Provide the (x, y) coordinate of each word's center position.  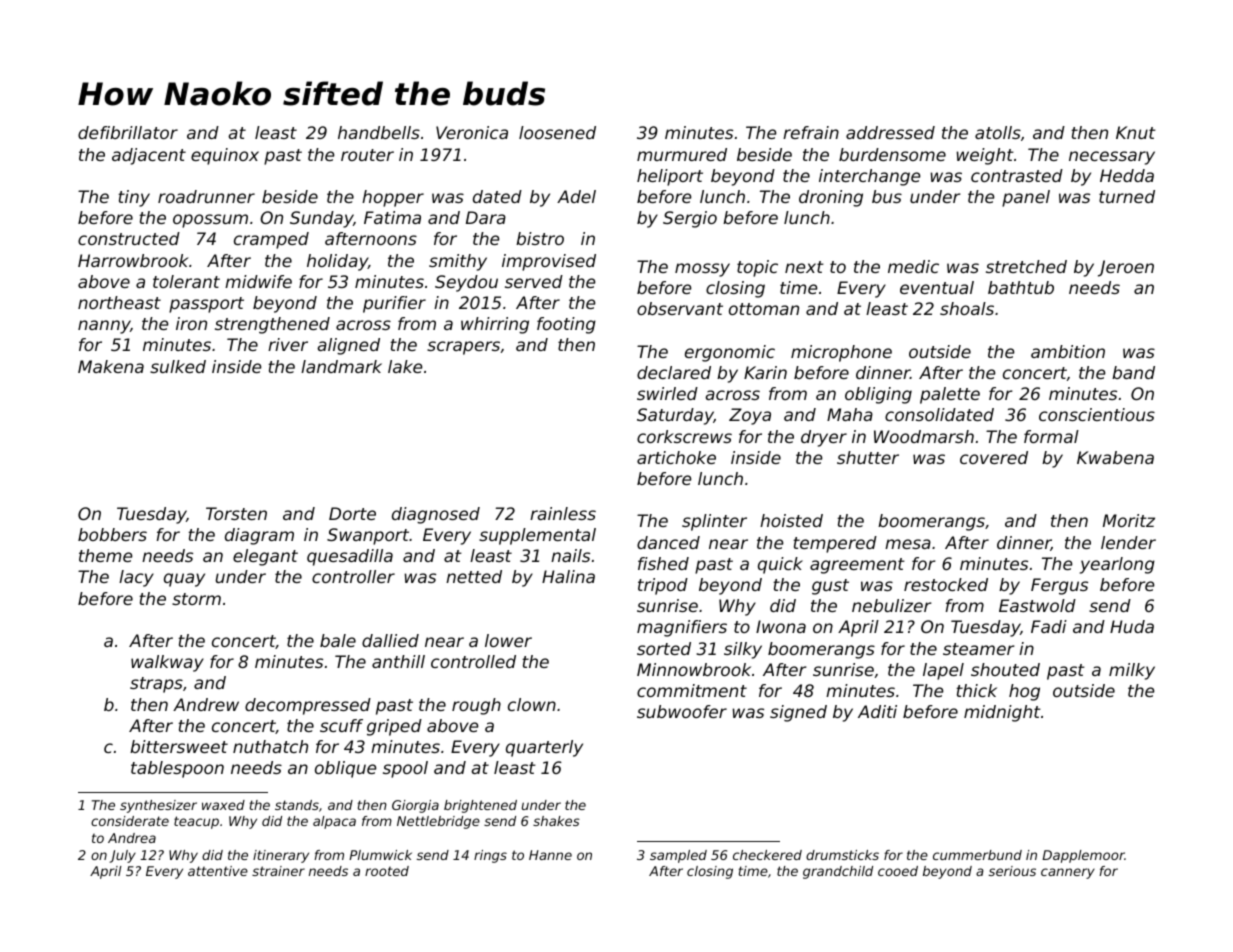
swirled (667, 393)
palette (950, 395)
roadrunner (206, 196)
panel (1026, 198)
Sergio (690, 219)
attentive (218, 871)
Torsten (236, 513)
